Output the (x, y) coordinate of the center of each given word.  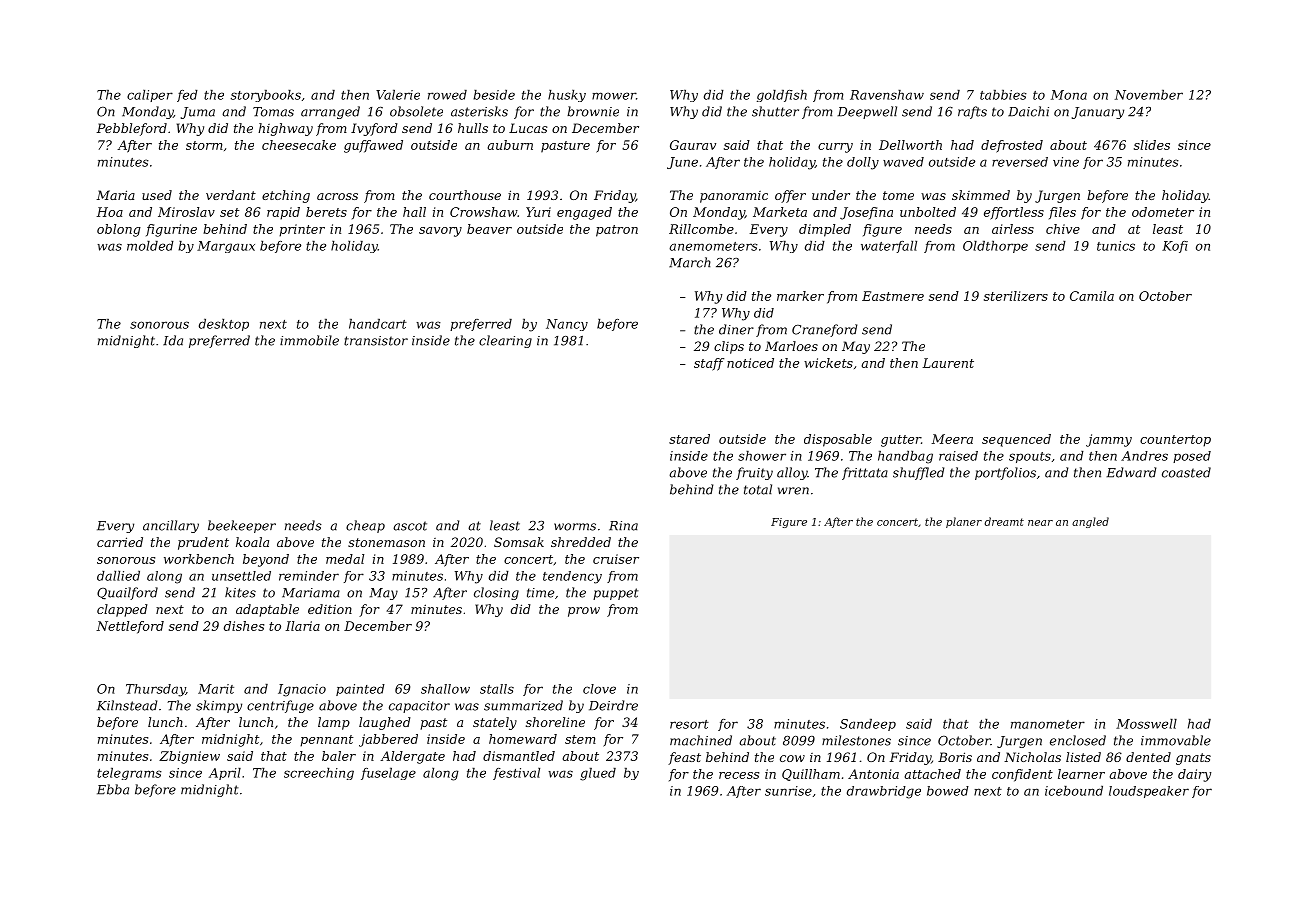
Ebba (113, 789)
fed (187, 96)
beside (494, 95)
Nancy (567, 325)
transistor (376, 341)
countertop (1175, 441)
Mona (1069, 95)
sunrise (788, 791)
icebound (1074, 791)
